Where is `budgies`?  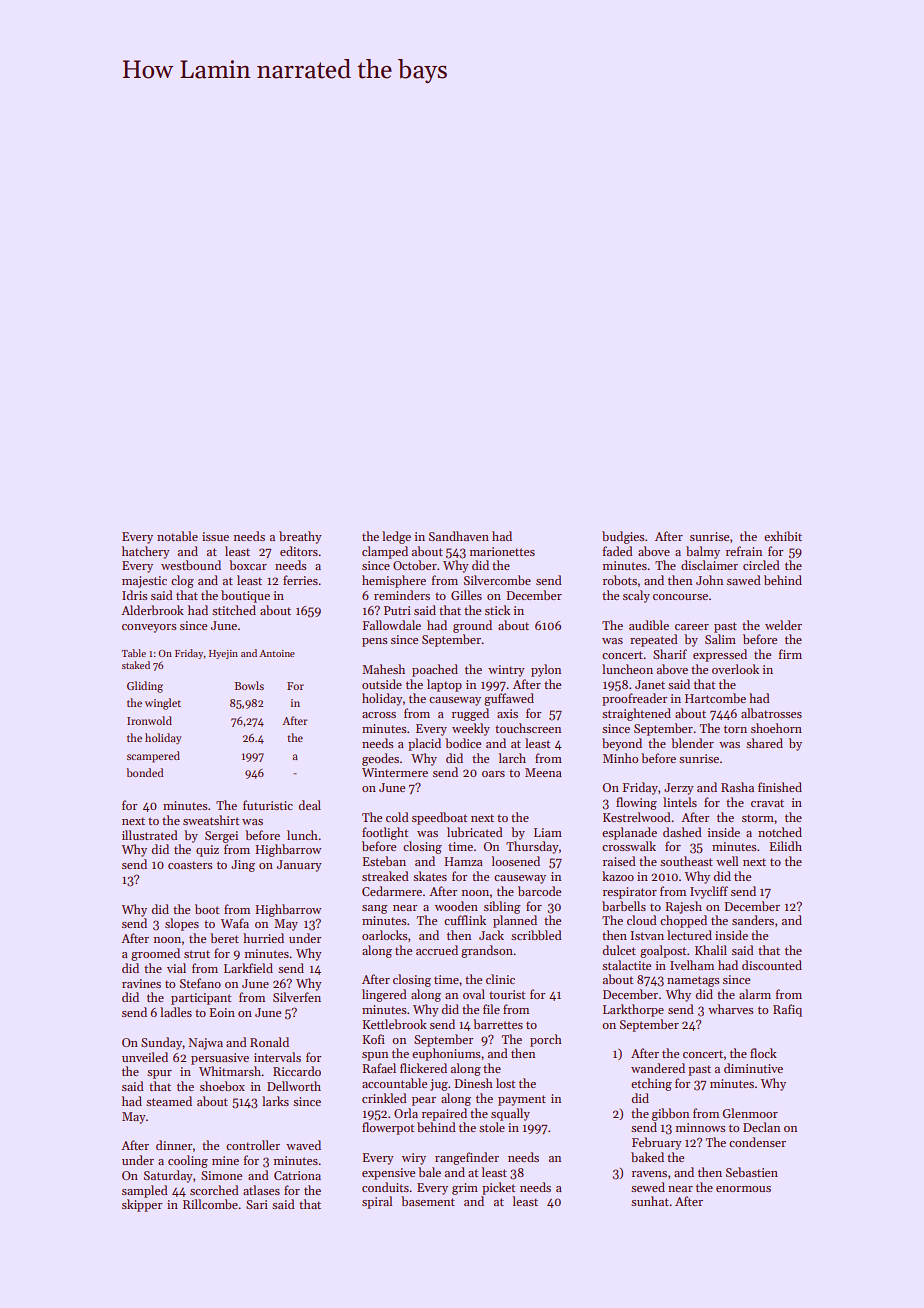 budgies is located at coordinates (623, 537).
